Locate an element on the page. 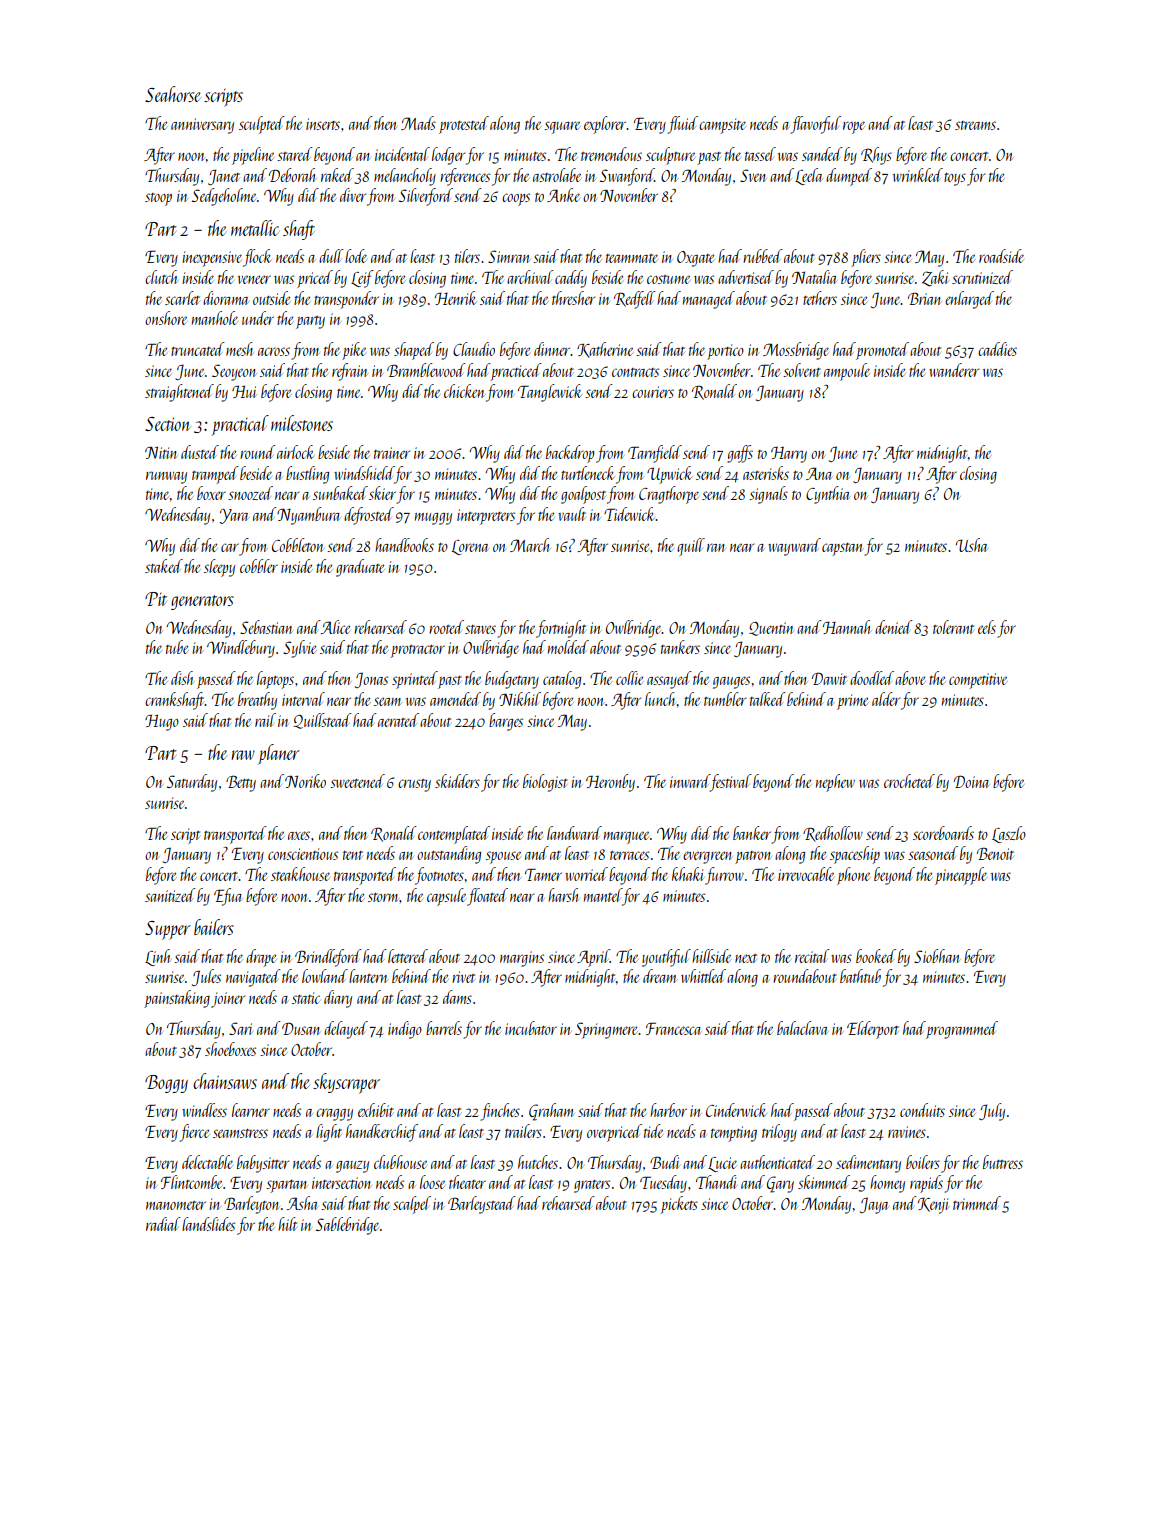  delayed is located at coordinates (346, 1030).
